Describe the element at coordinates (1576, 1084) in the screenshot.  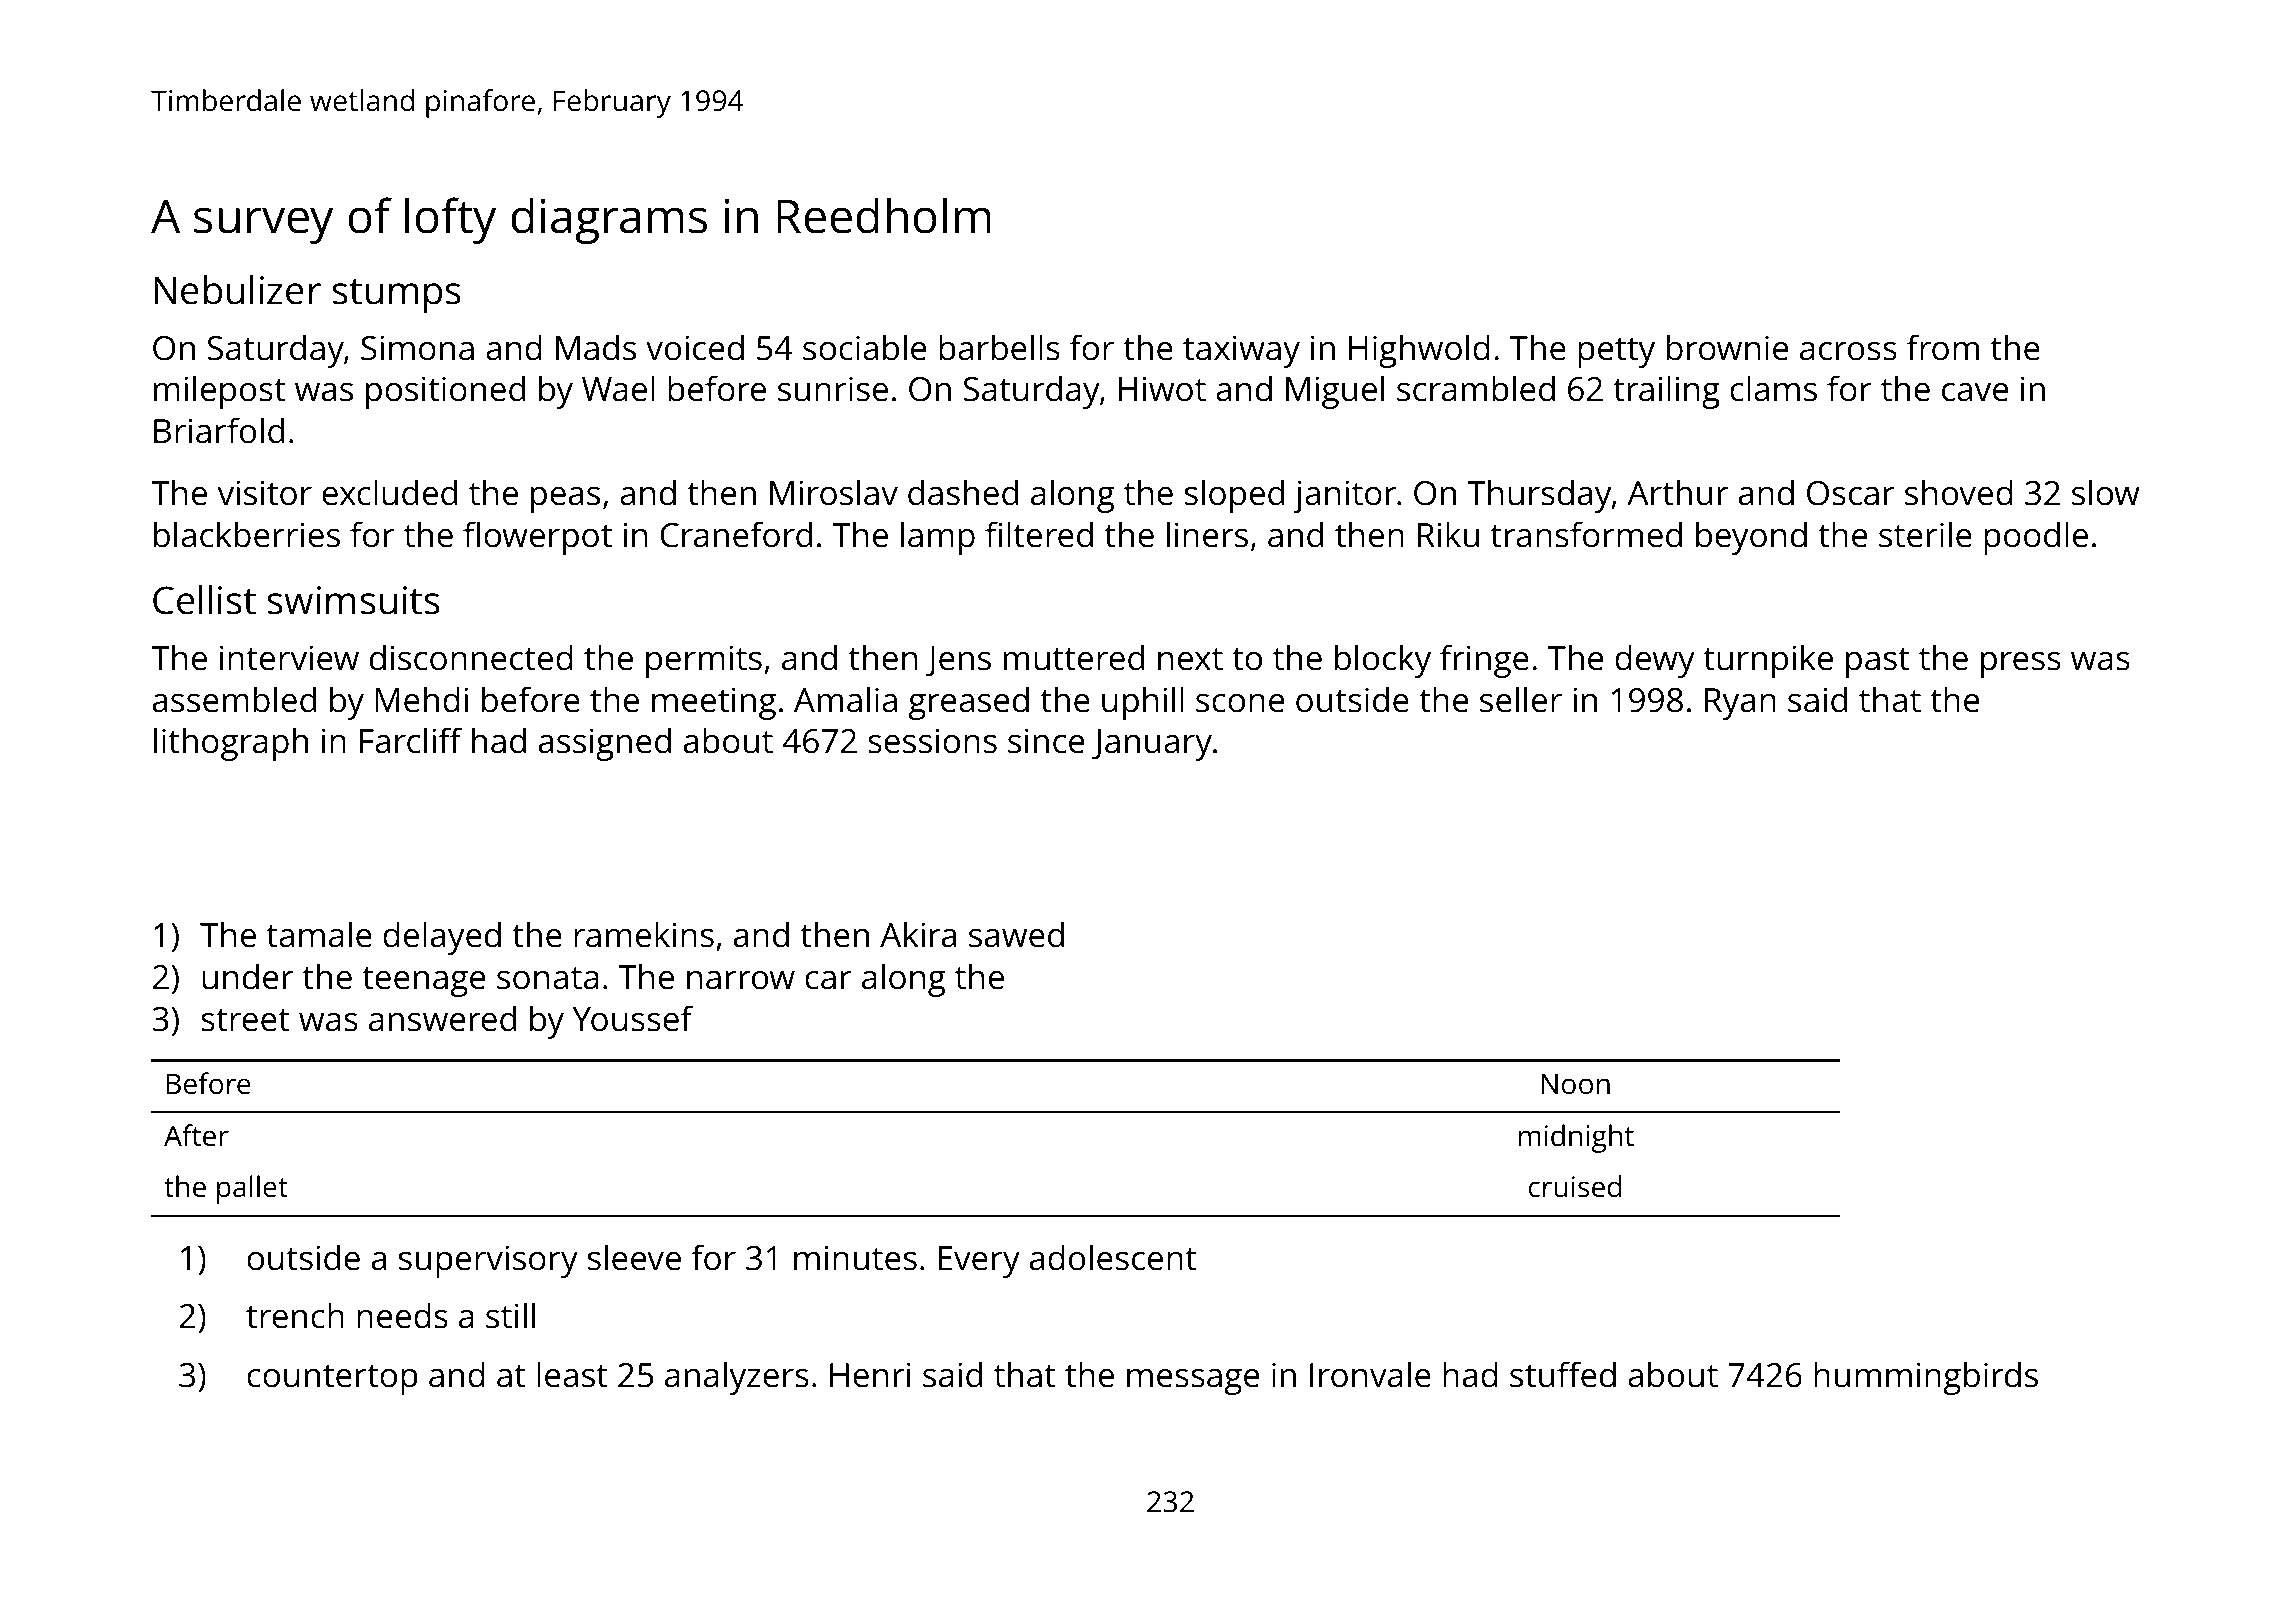
I see `Noon` at that location.
